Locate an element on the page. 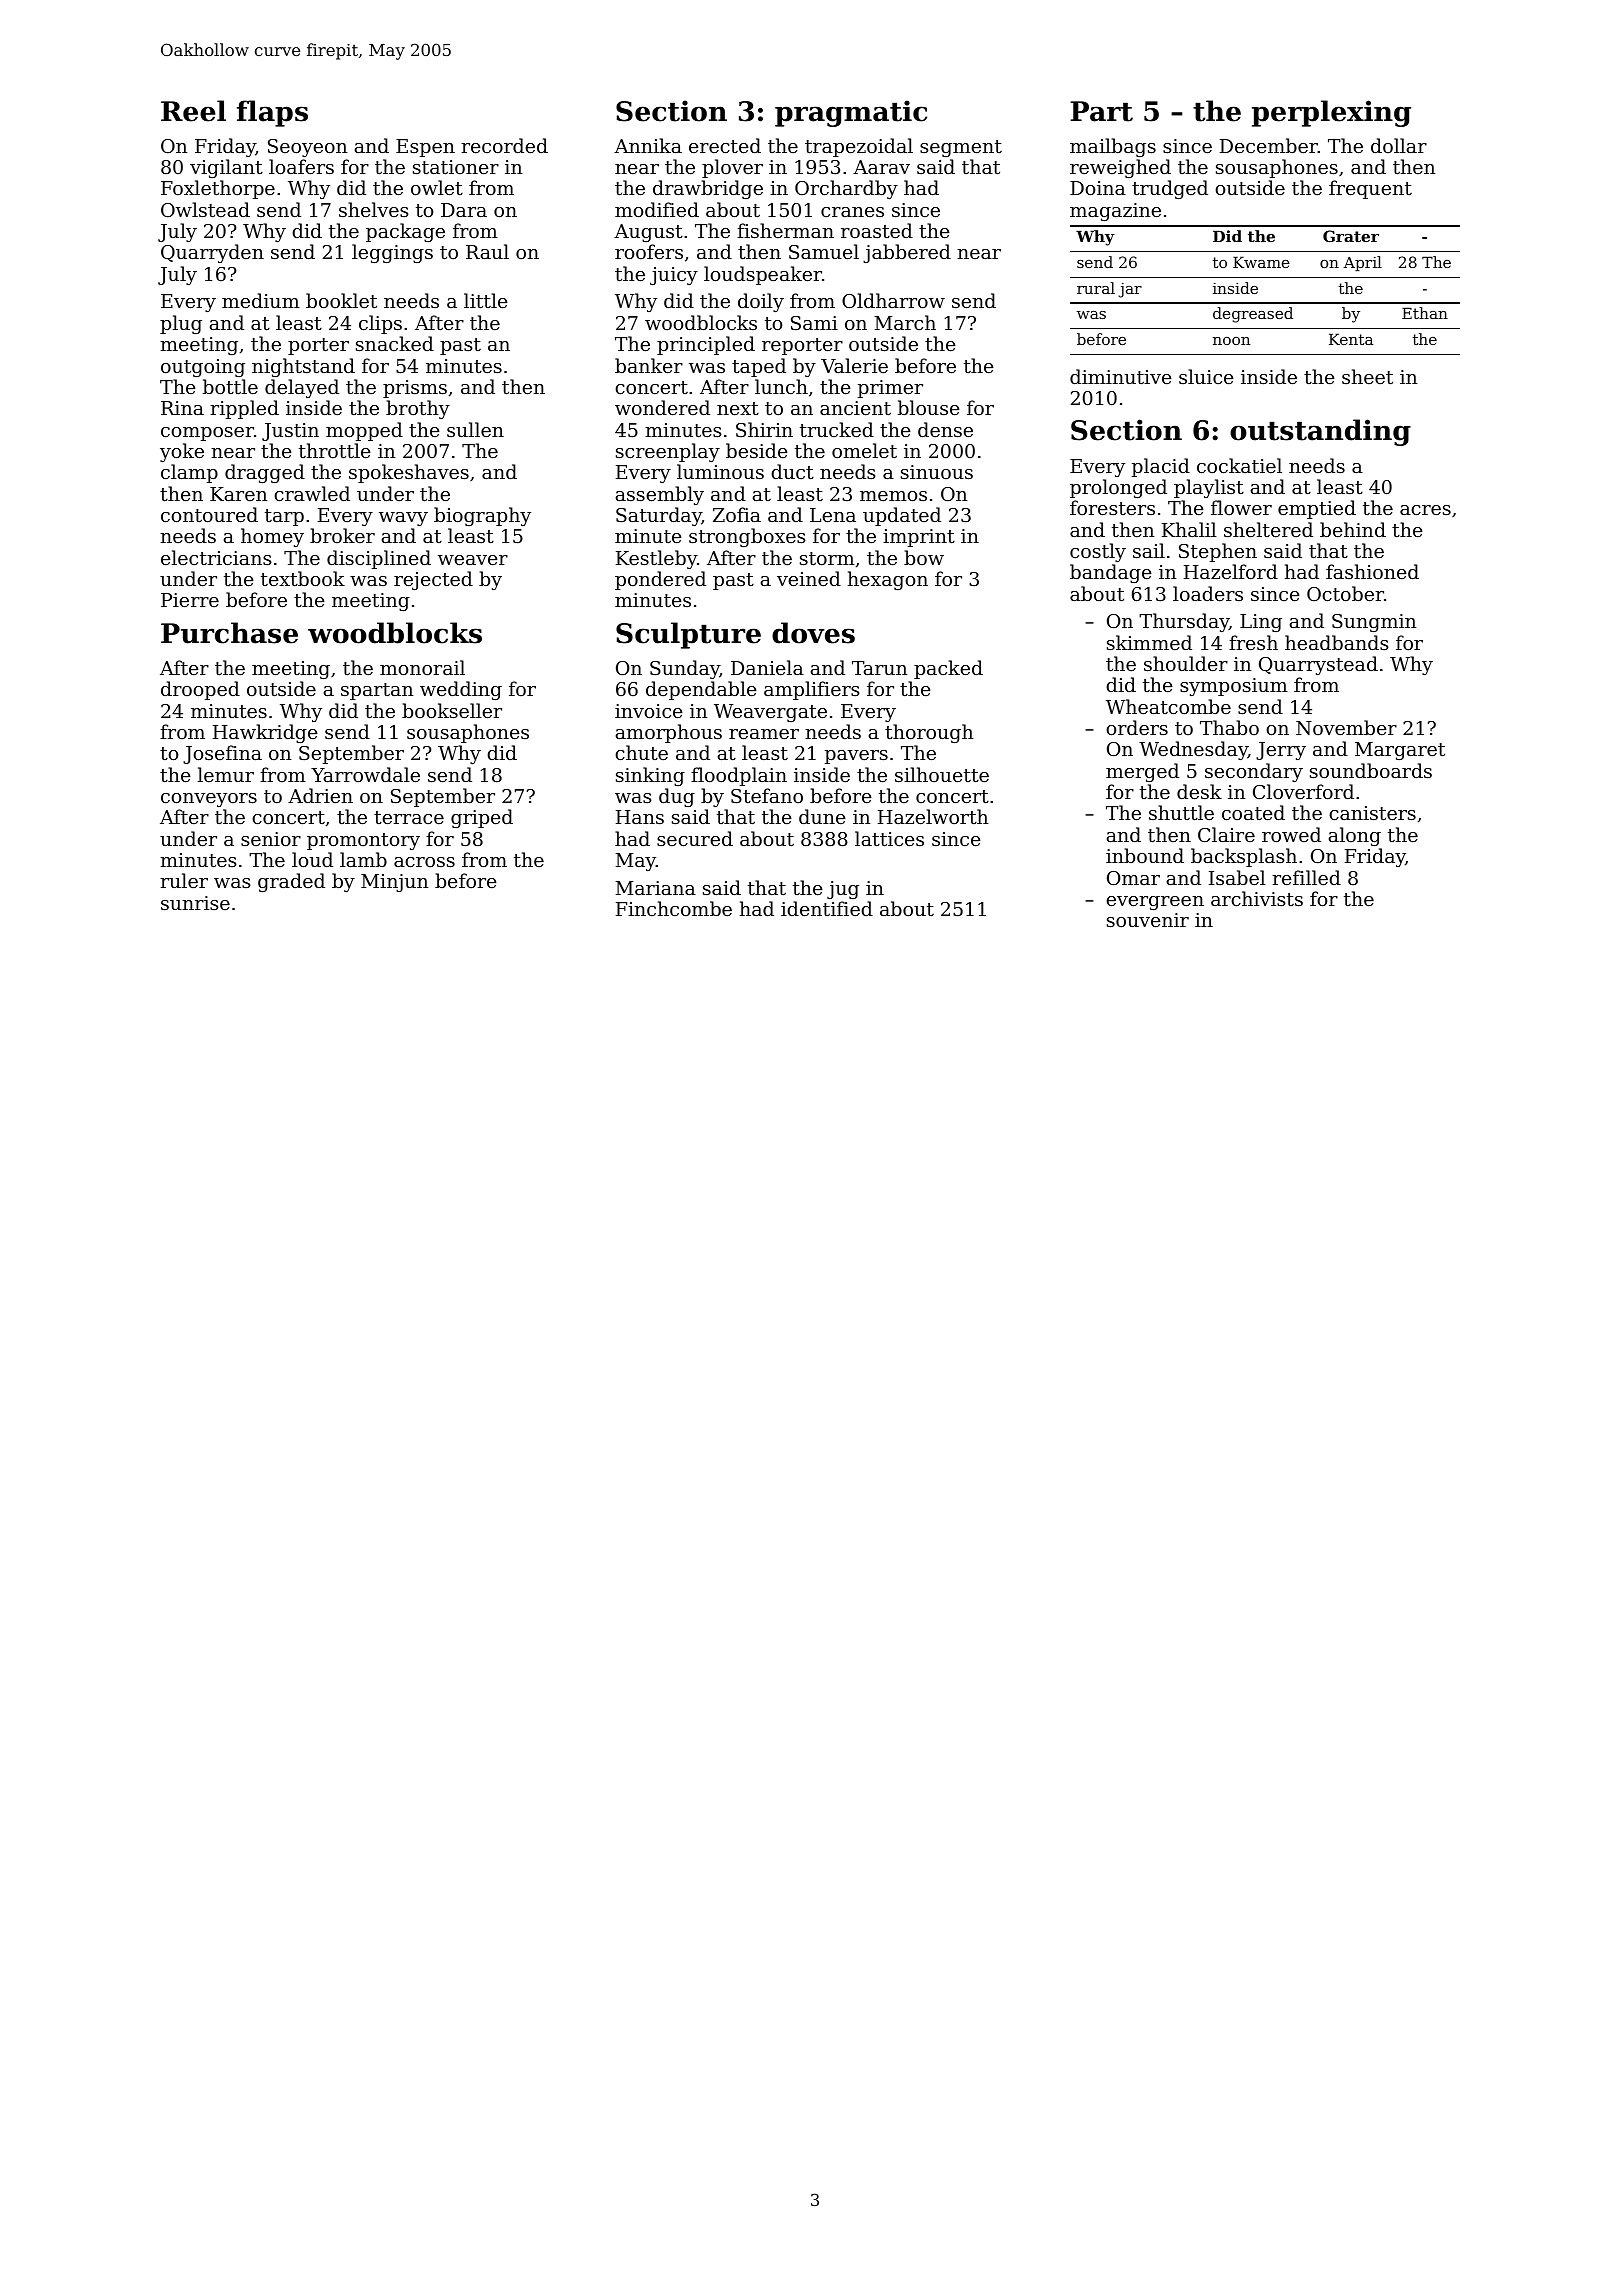 This page has width=1620, height=2292. recorded is located at coordinates (504, 145).
